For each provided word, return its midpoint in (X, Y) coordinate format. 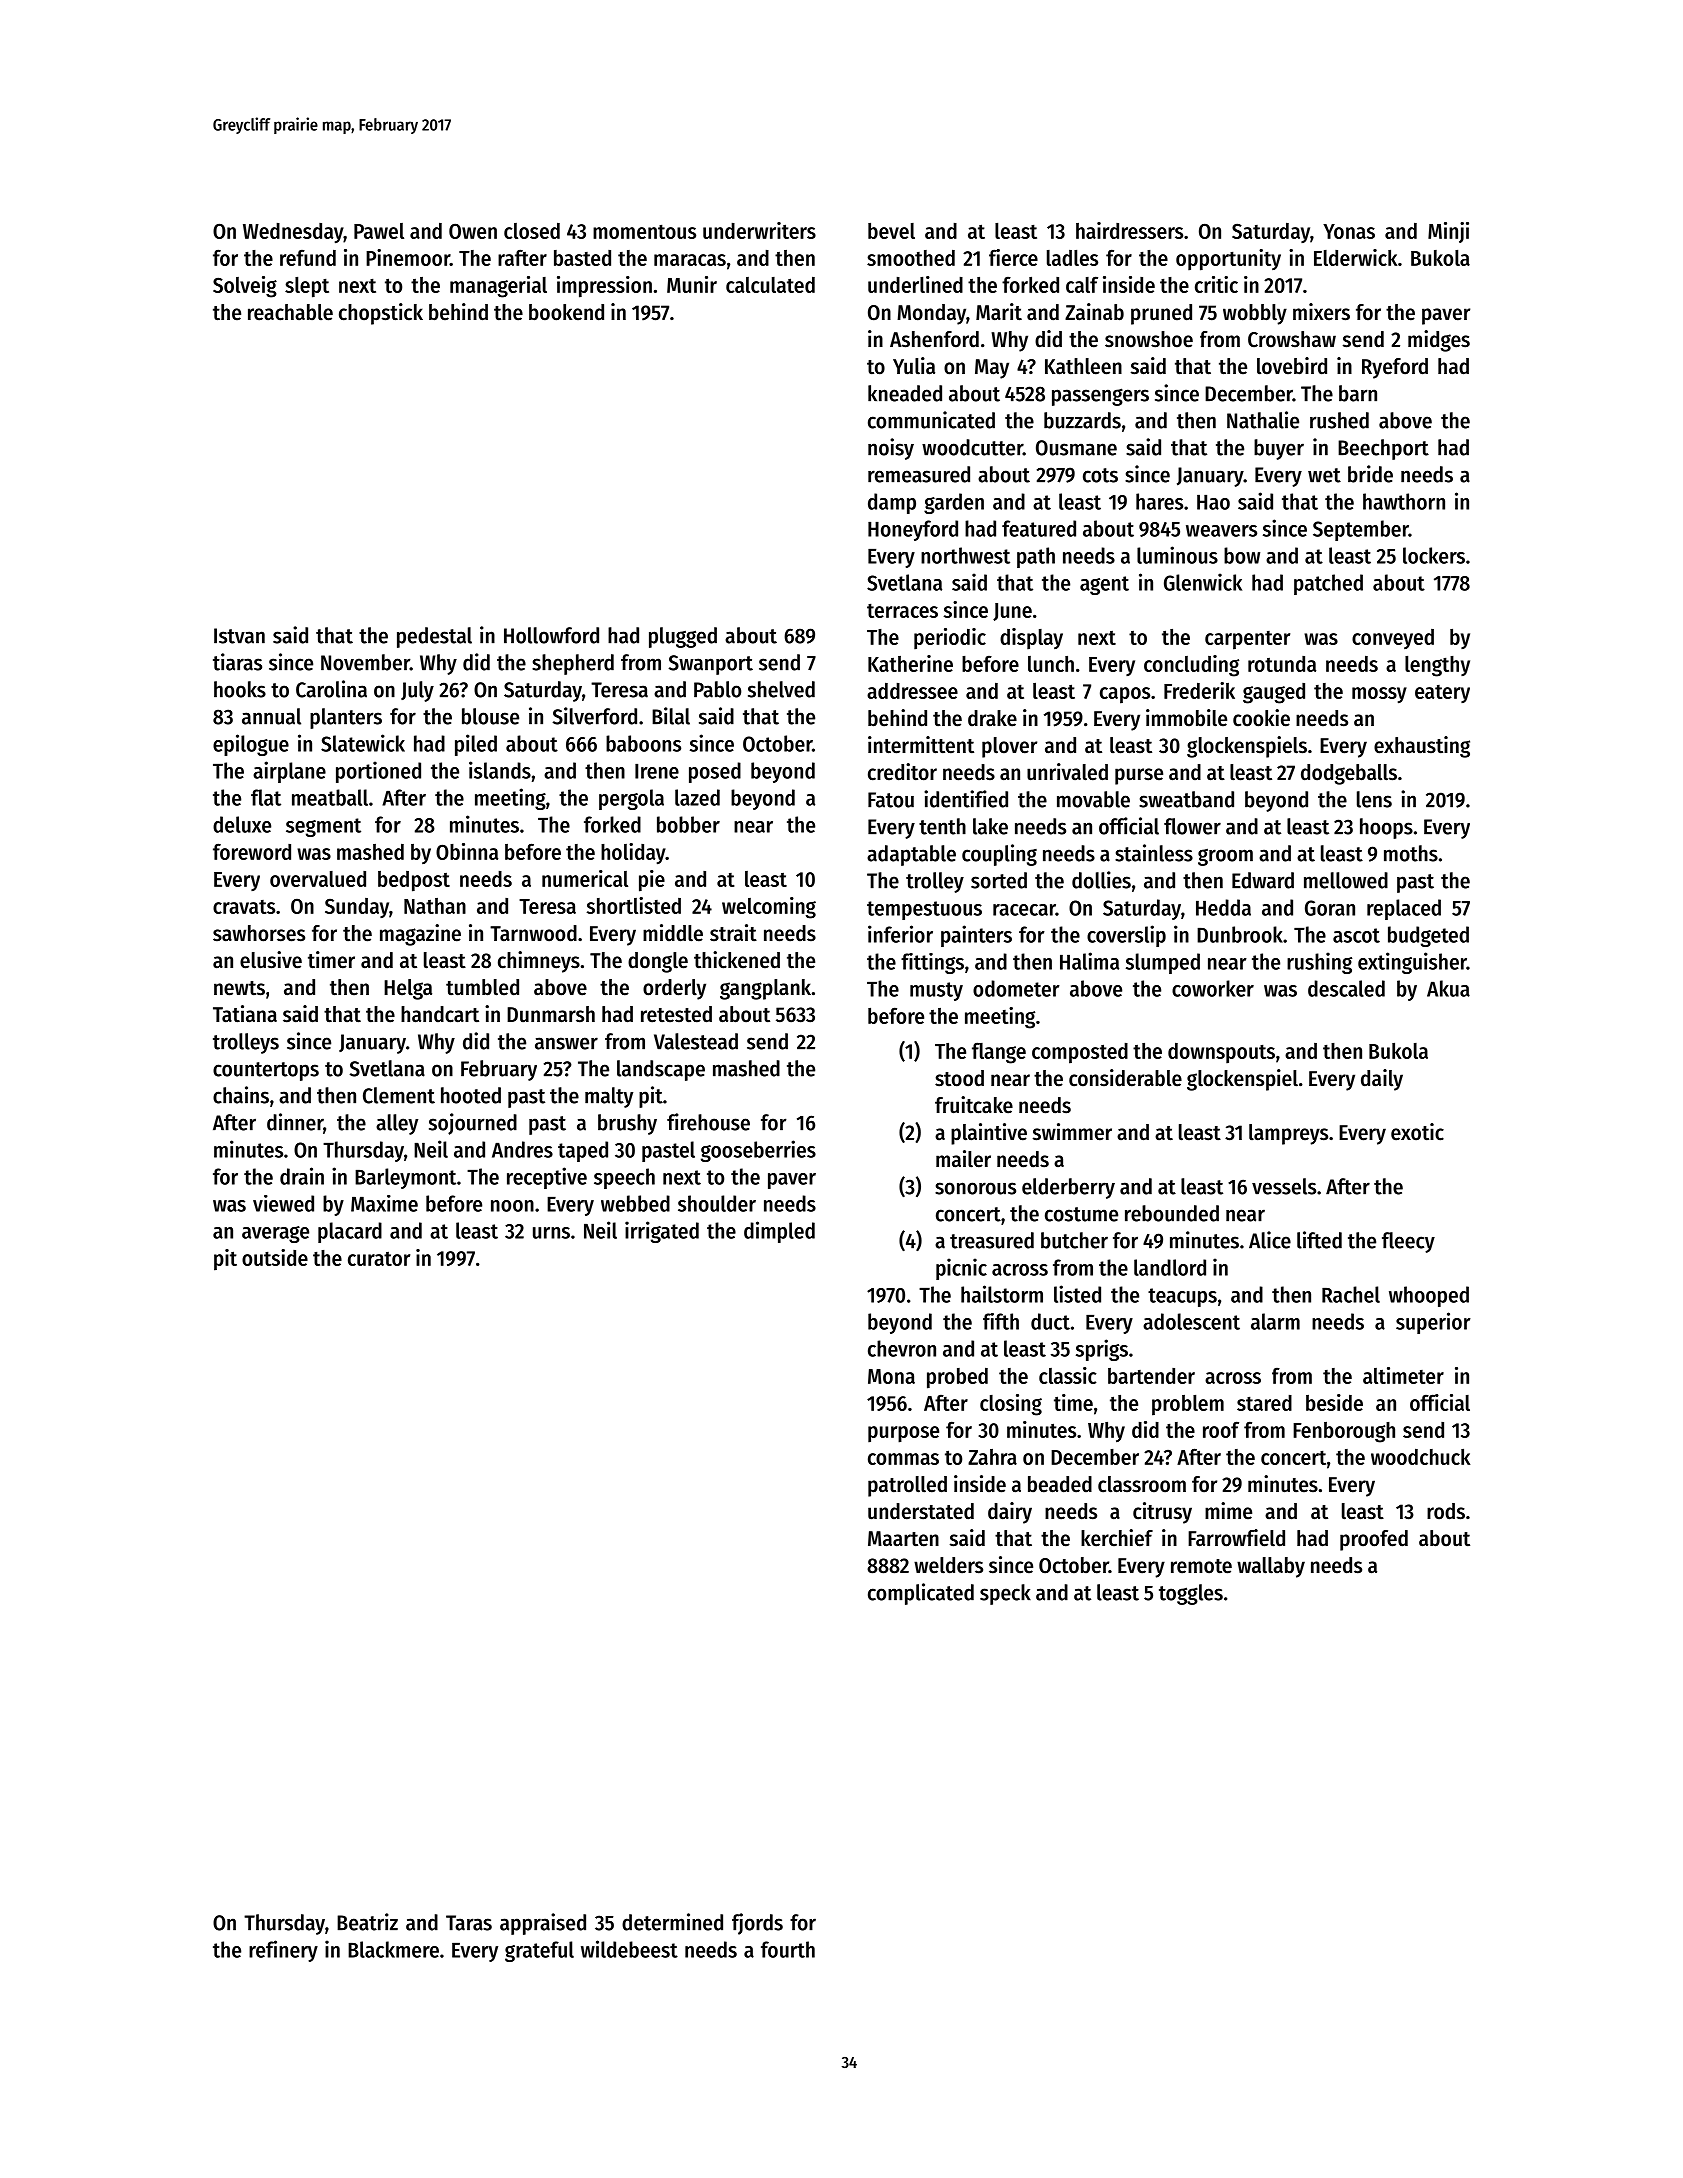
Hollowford (551, 635)
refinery (283, 1951)
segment (323, 827)
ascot (1356, 935)
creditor (902, 772)
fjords (757, 1924)
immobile (1186, 718)
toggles (1191, 1594)
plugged (683, 637)
